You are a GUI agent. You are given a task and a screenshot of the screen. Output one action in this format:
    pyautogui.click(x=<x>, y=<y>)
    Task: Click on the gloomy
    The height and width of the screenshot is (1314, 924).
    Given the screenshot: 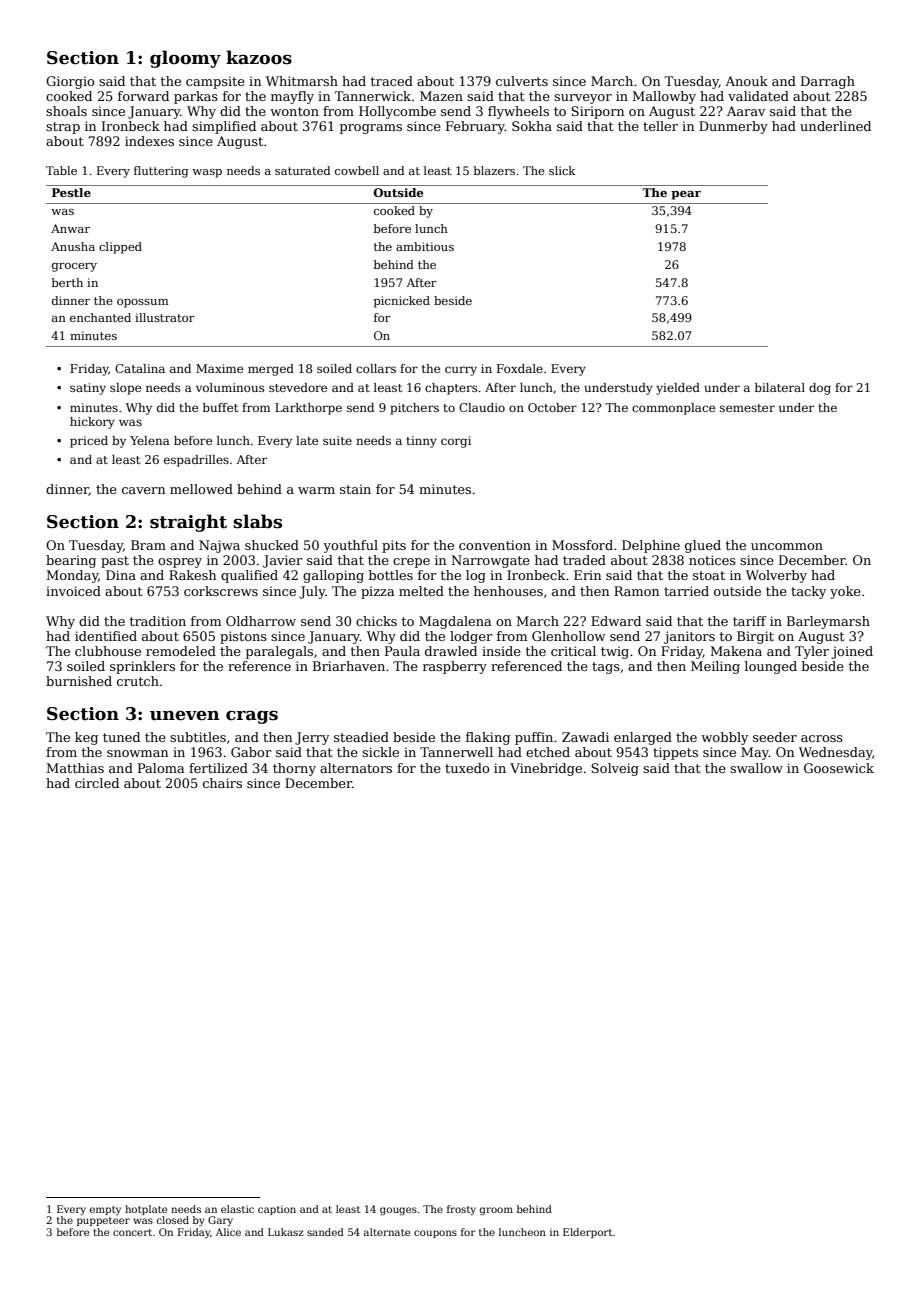 What is the action you would take?
    pyautogui.click(x=185, y=59)
